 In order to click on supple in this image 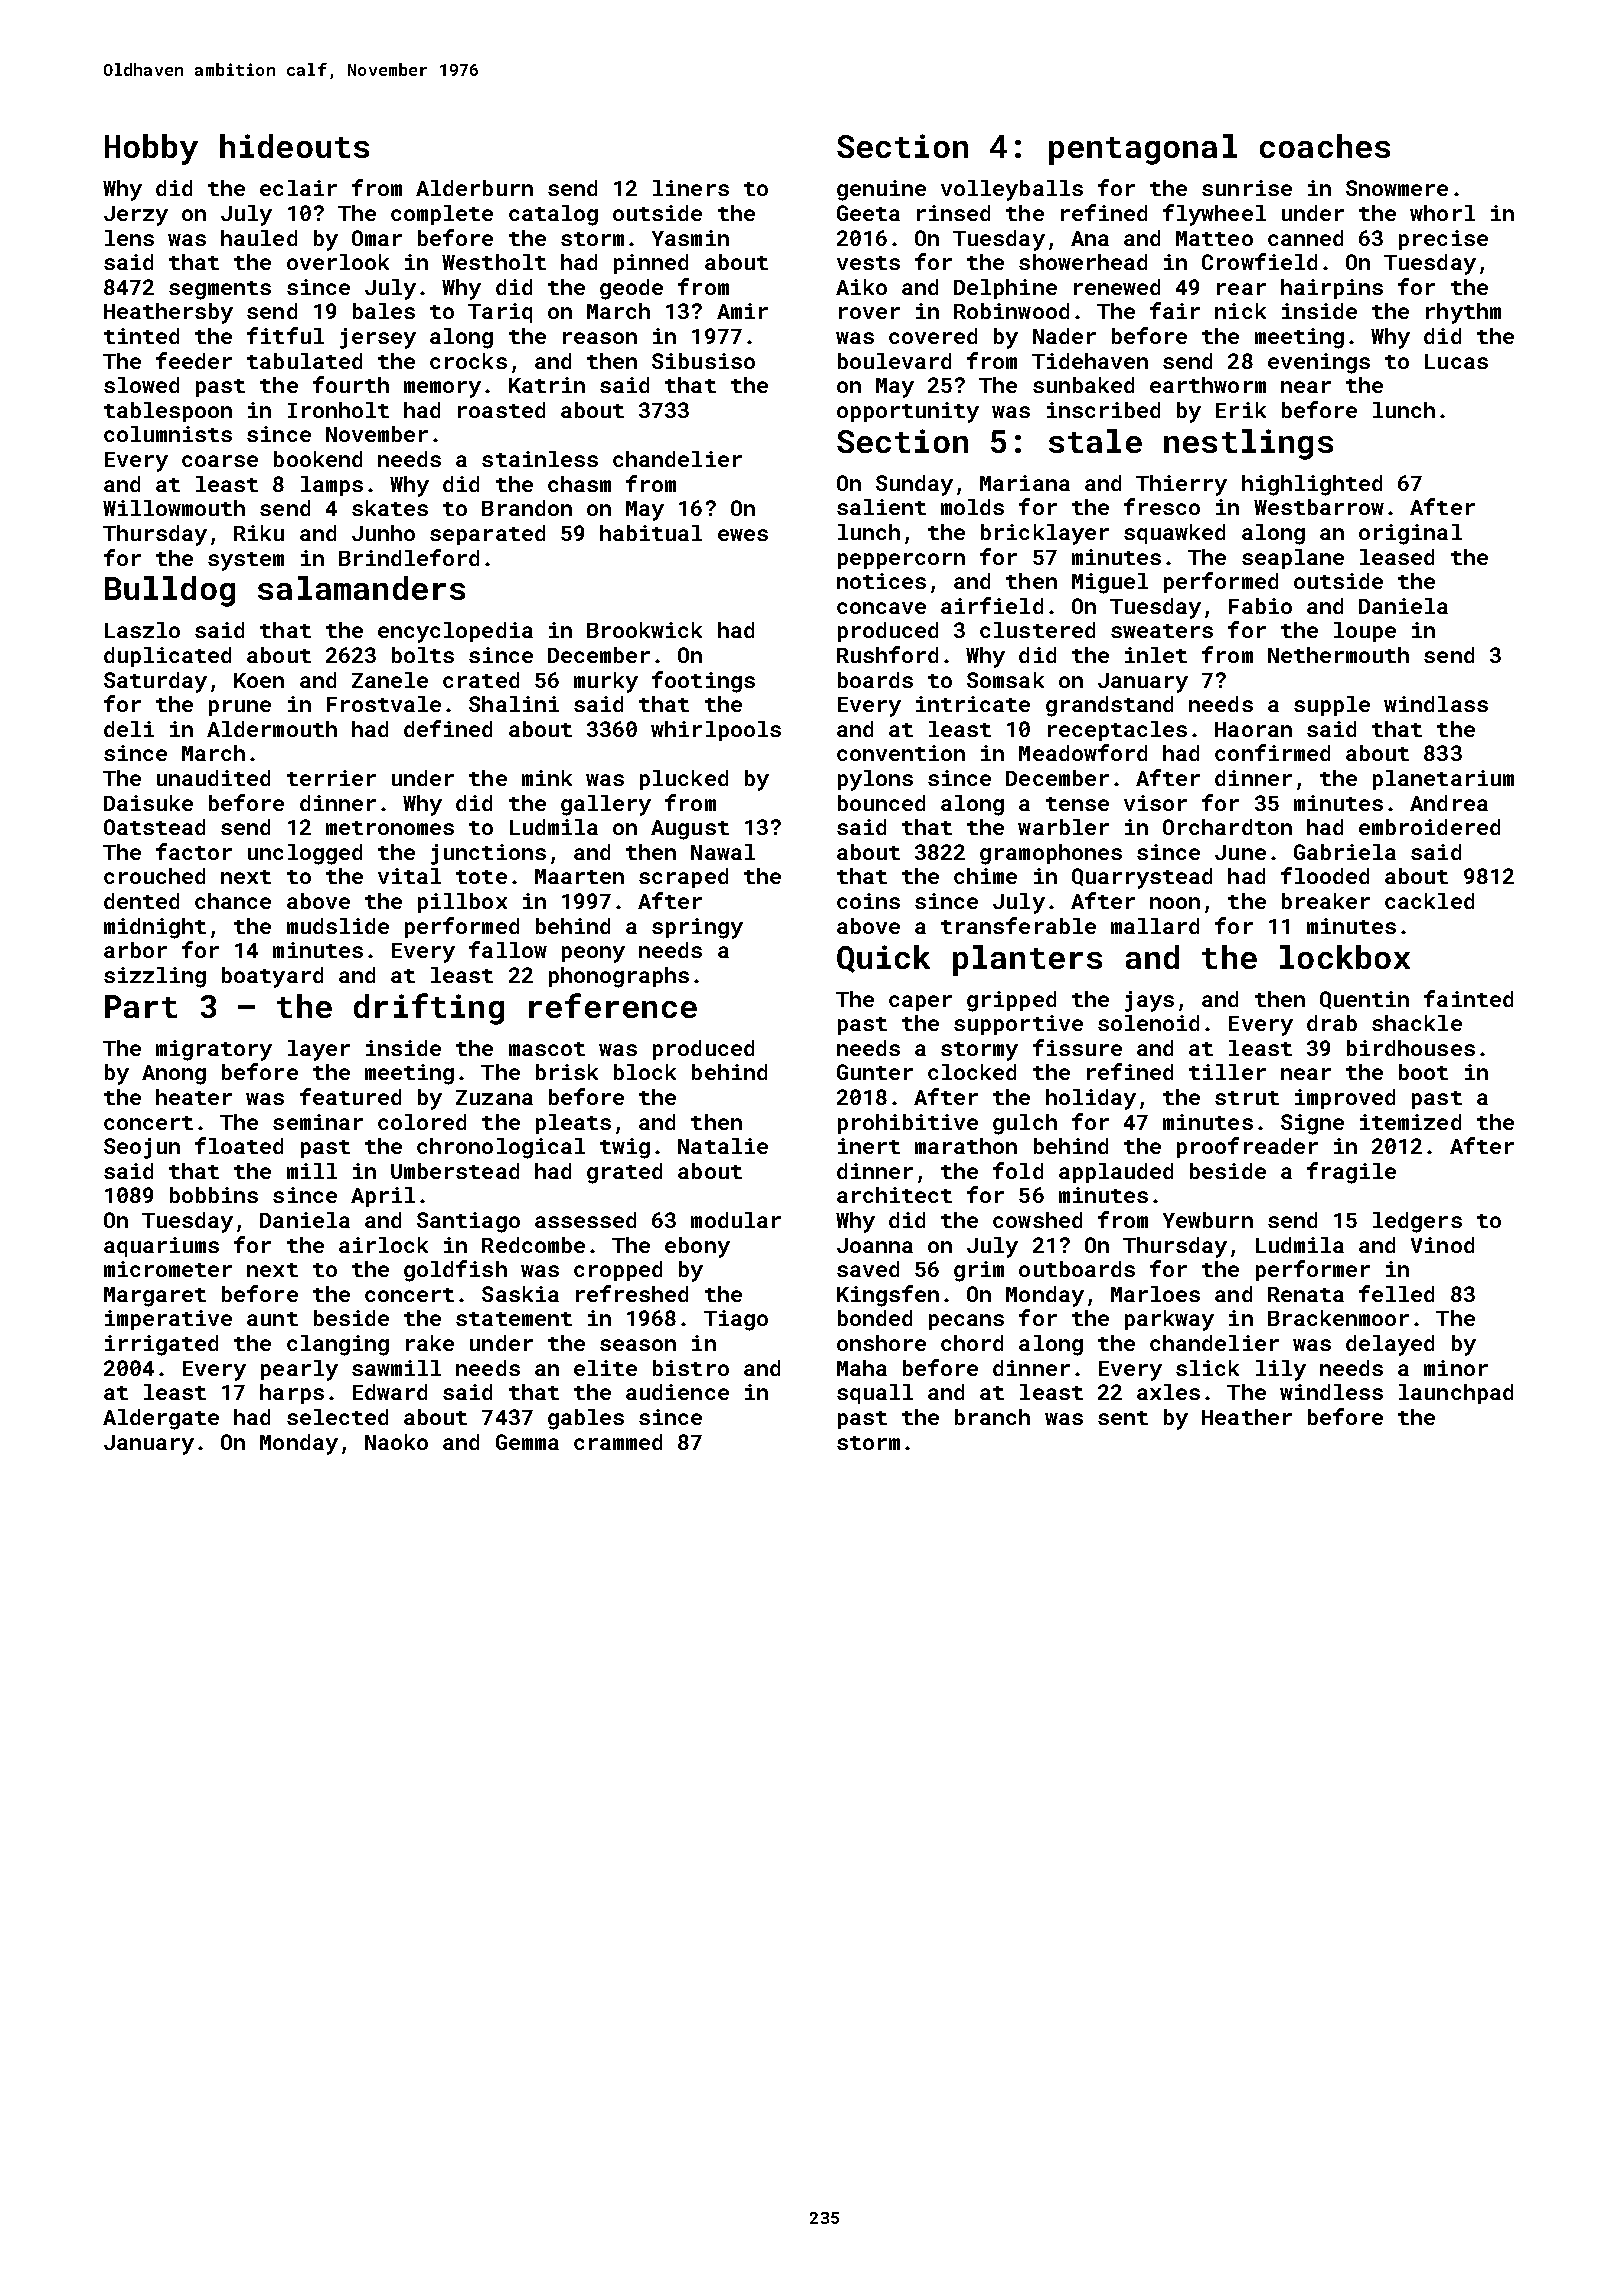, I will do `click(1332, 706)`.
